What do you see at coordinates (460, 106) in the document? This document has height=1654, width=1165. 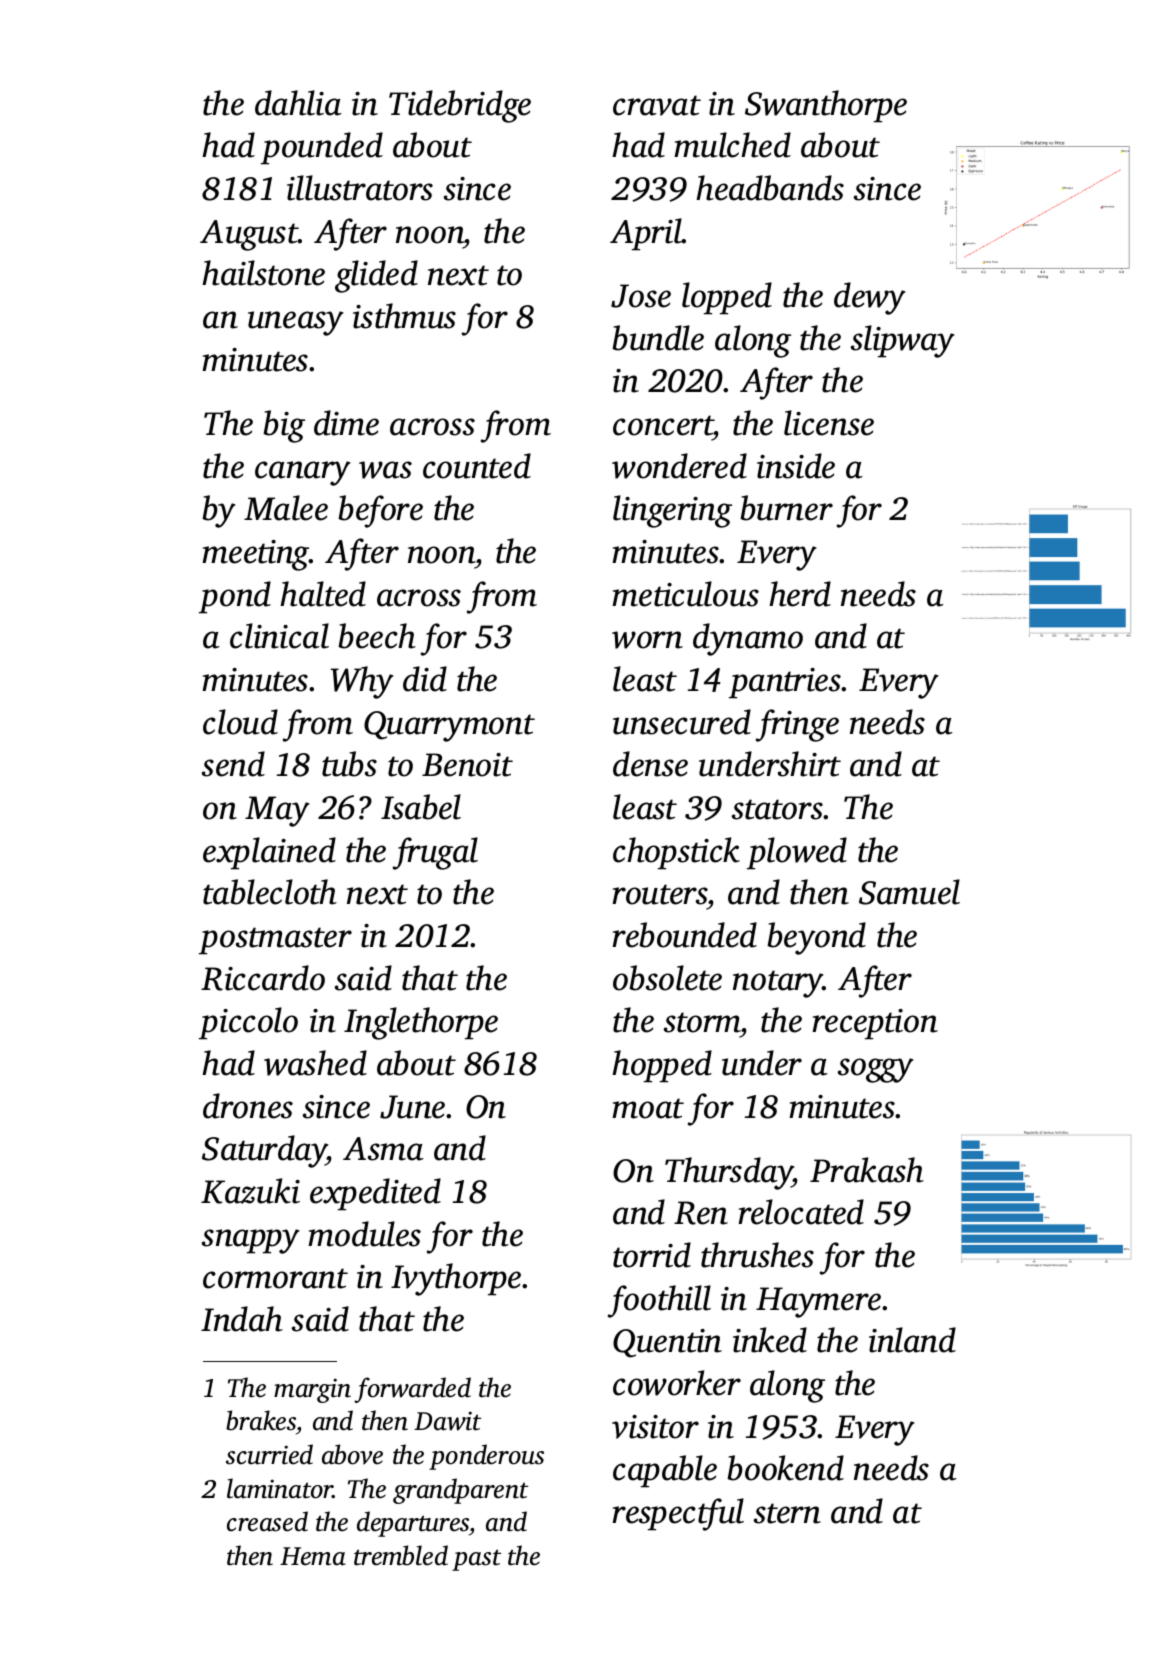 I see `Tidebridge` at bounding box center [460, 106].
